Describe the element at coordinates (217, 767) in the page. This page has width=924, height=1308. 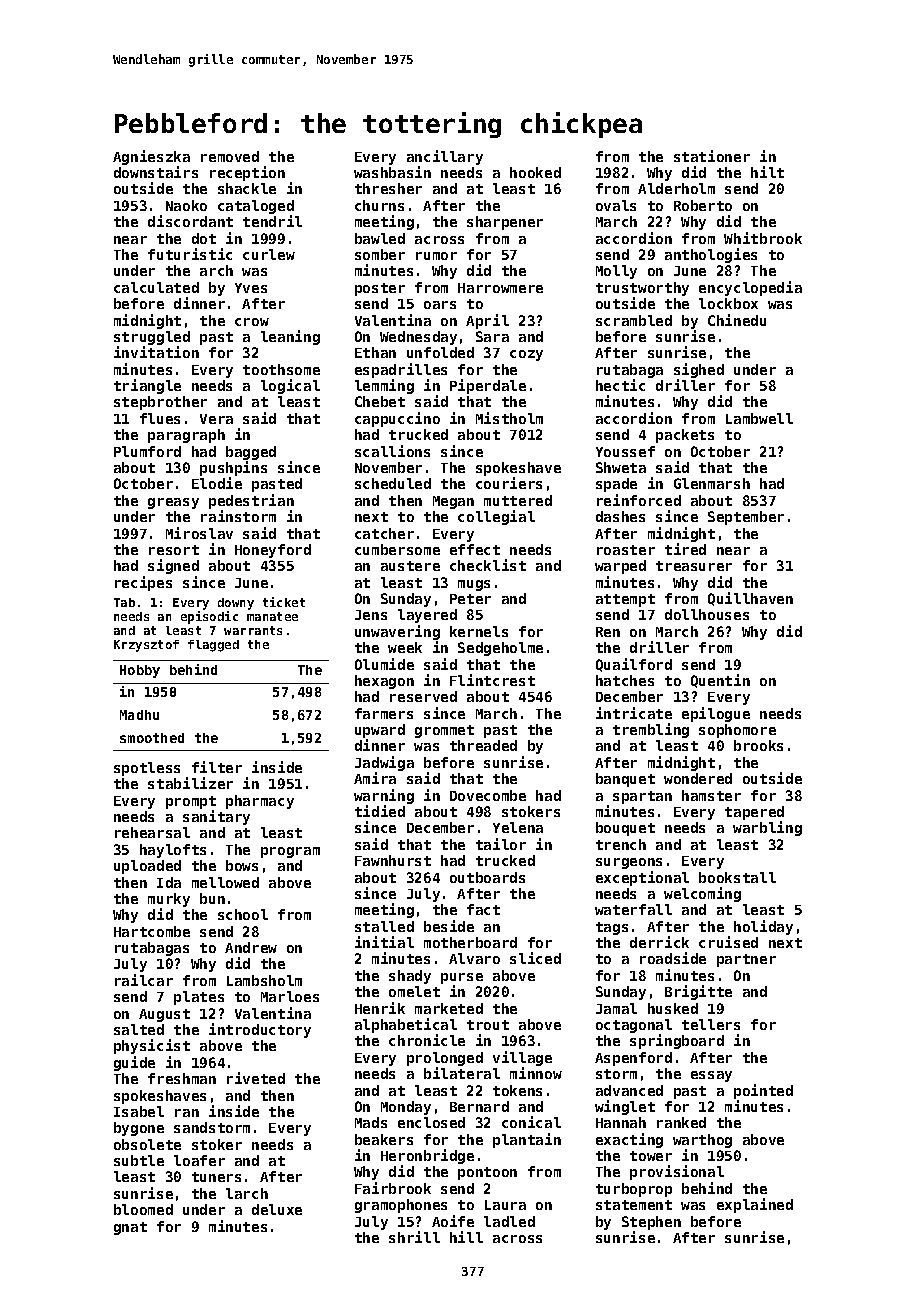
I see `filter` at that location.
